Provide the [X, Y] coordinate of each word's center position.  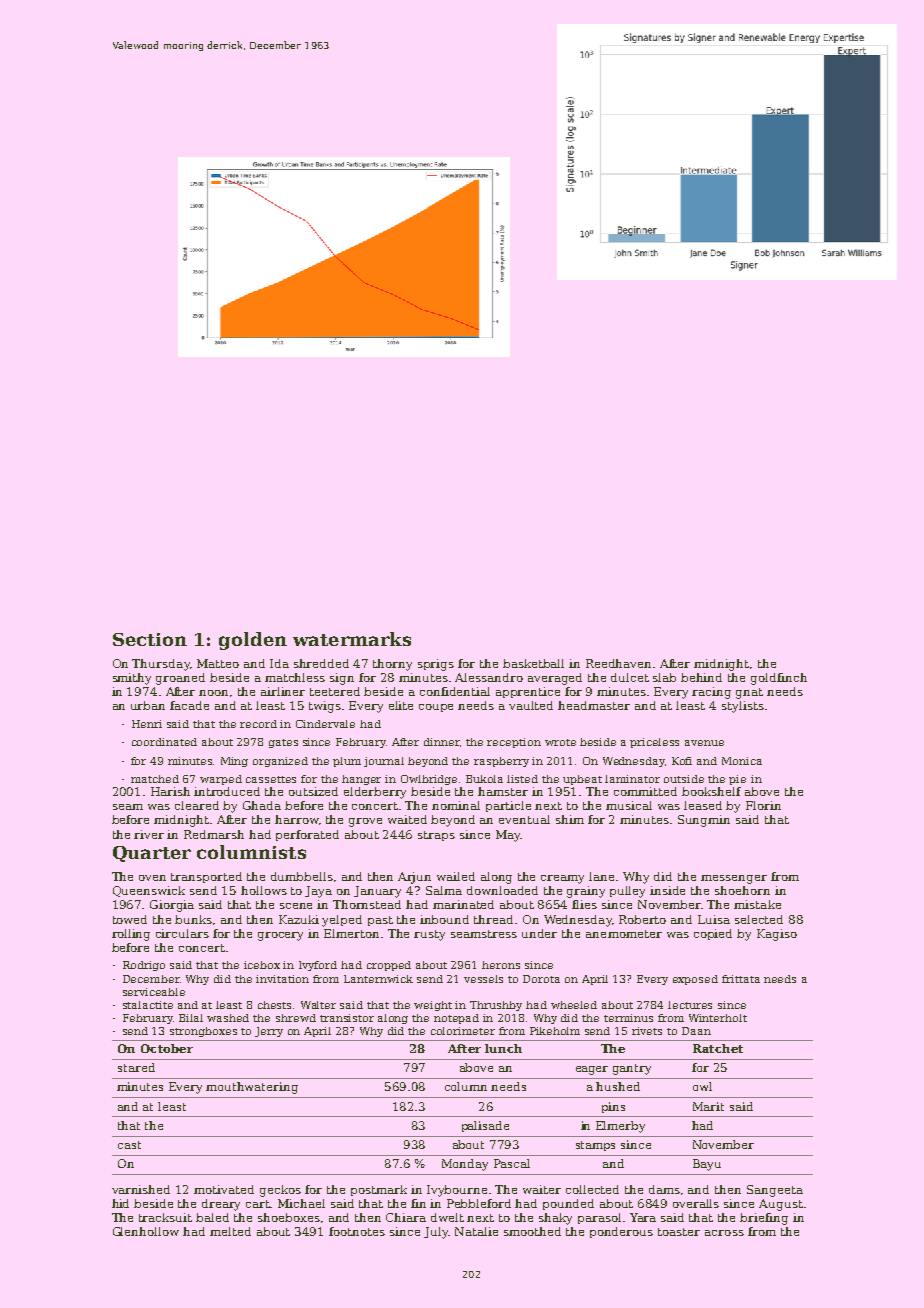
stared [136, 1067]
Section [150, 639]
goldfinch [779, 679]
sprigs [436, 665]
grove [365, 822]
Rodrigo [144, 966]
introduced [227, 791]
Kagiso [777, 935]
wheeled [574, 1005]
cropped [389, 966]
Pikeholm [555, 1031]
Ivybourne [457, 1191]
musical [629, 805]
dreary [221, 1205]
